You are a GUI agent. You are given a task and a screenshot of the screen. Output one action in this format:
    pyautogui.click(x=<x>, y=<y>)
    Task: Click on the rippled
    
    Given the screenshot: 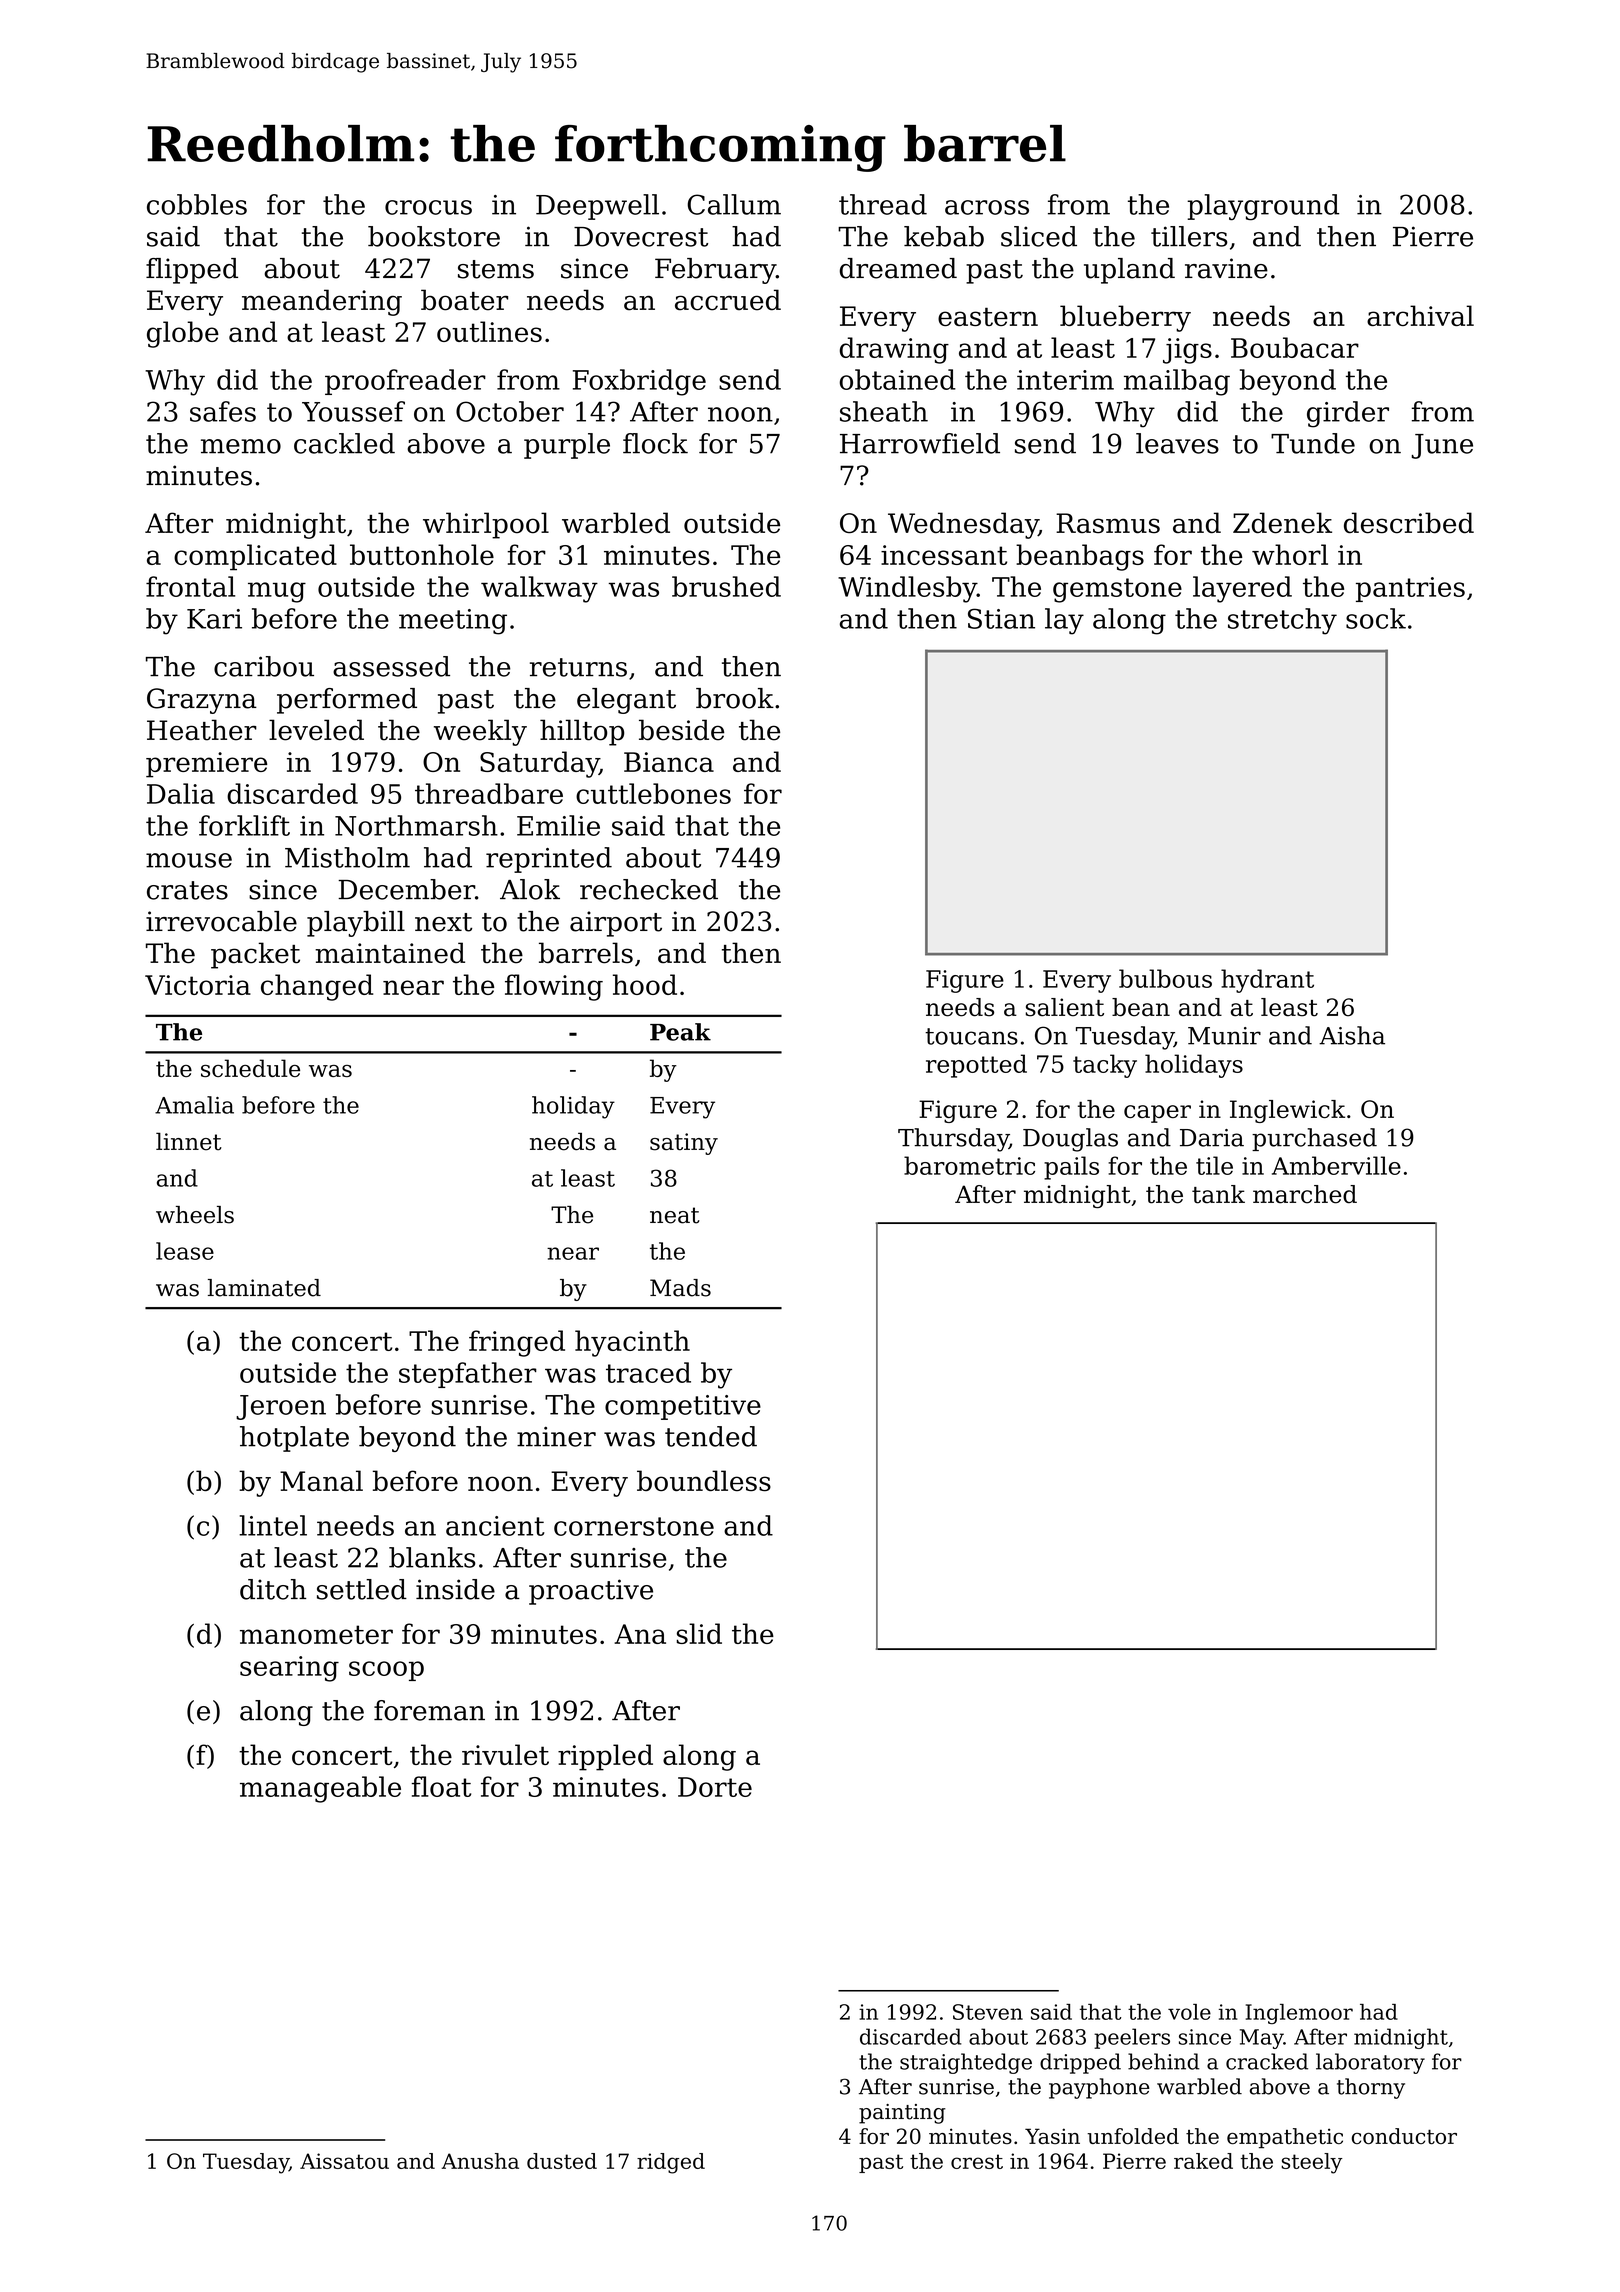 What is the action you would take?
    pyautogui.click(x=605, y=1757)
